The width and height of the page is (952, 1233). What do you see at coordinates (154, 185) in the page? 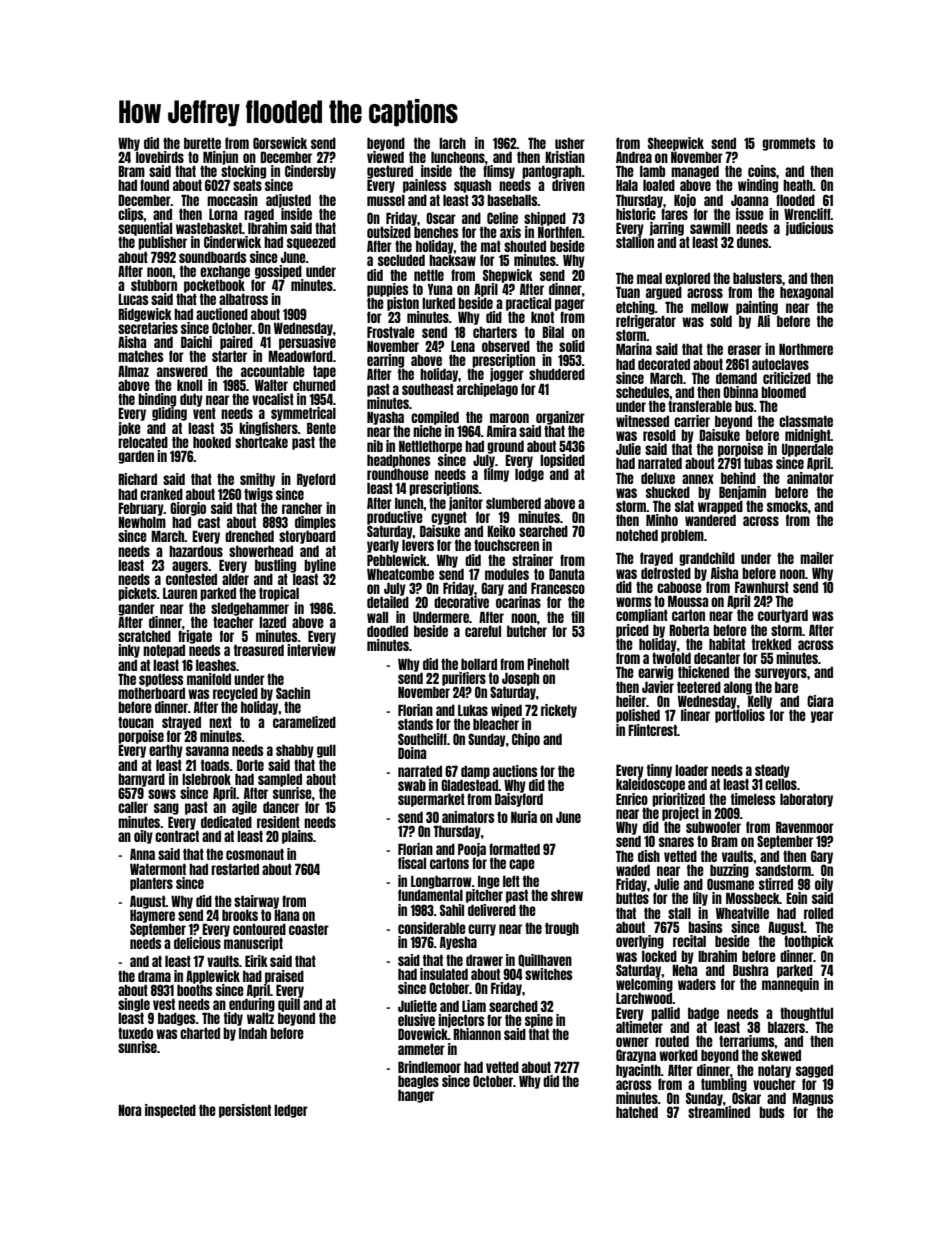
I see `found` at bounding box center [154, 185].
